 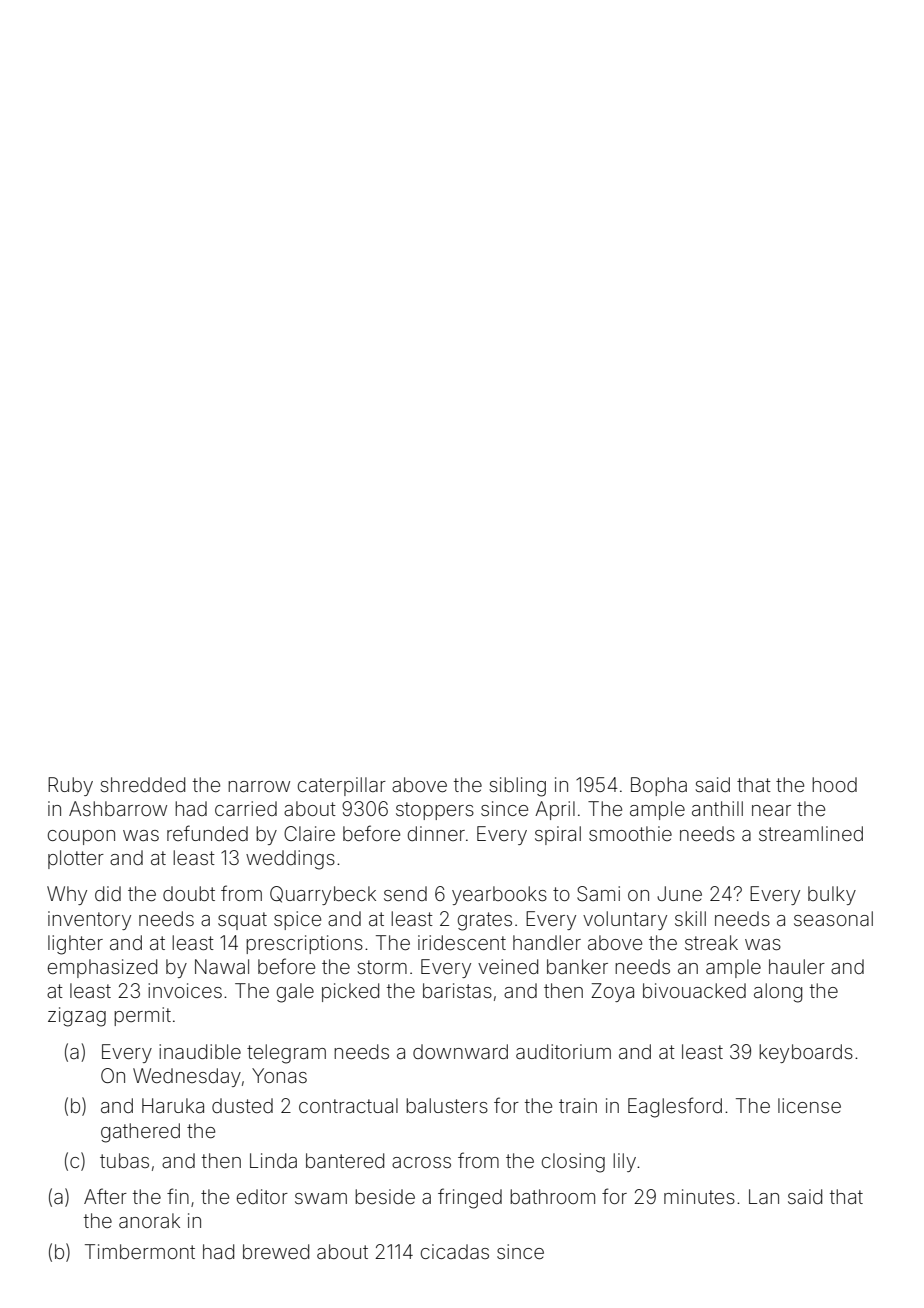 I want to click on caterpillar, so click(x=342, y=786).
